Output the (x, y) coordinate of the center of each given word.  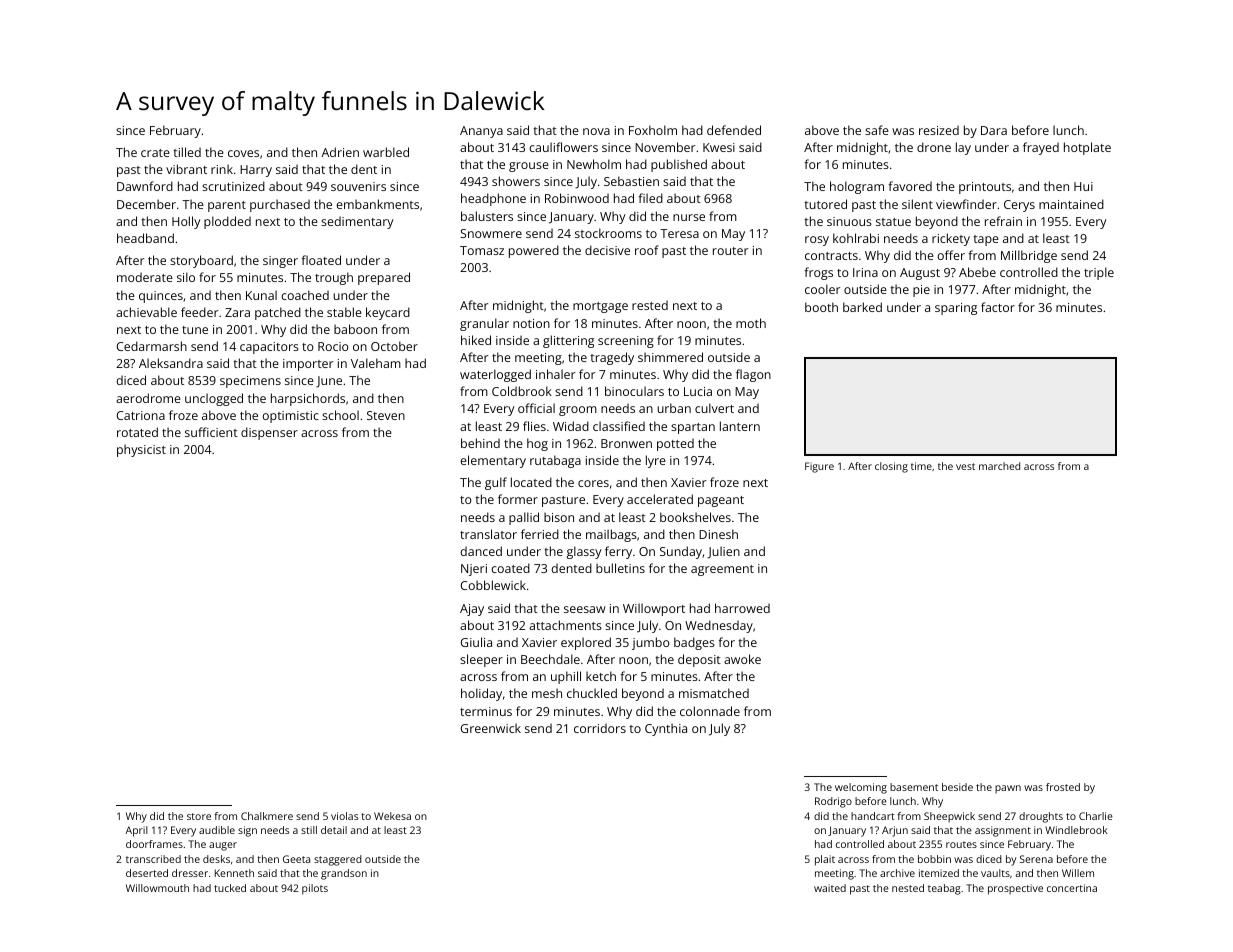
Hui (1083, 186)
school (340, 415)
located (531, 482)
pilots (315, 889)
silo (186, 277)
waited (830, 888)
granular (484, 324)
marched (999, 466)
